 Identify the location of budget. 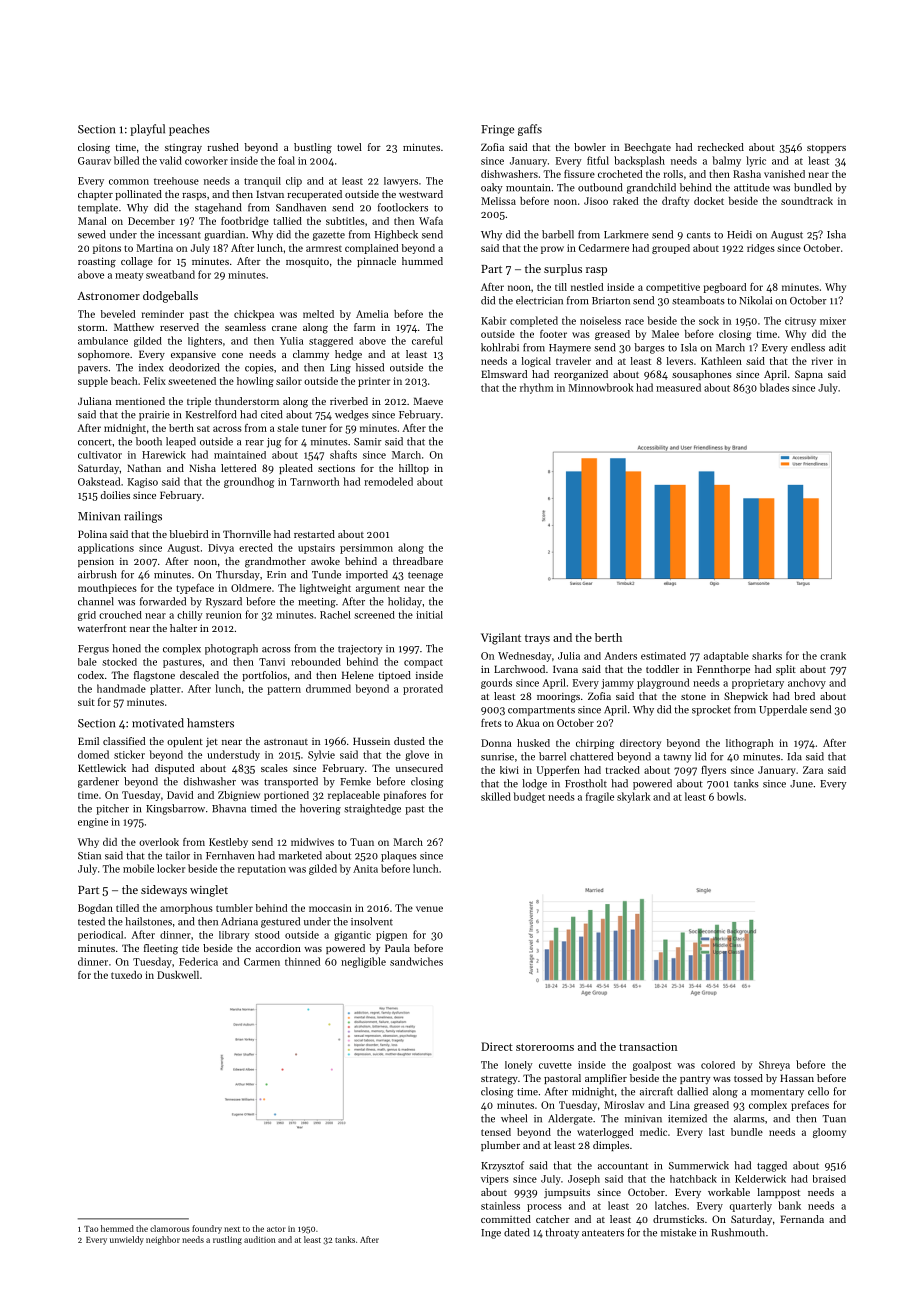
(529, 797).
